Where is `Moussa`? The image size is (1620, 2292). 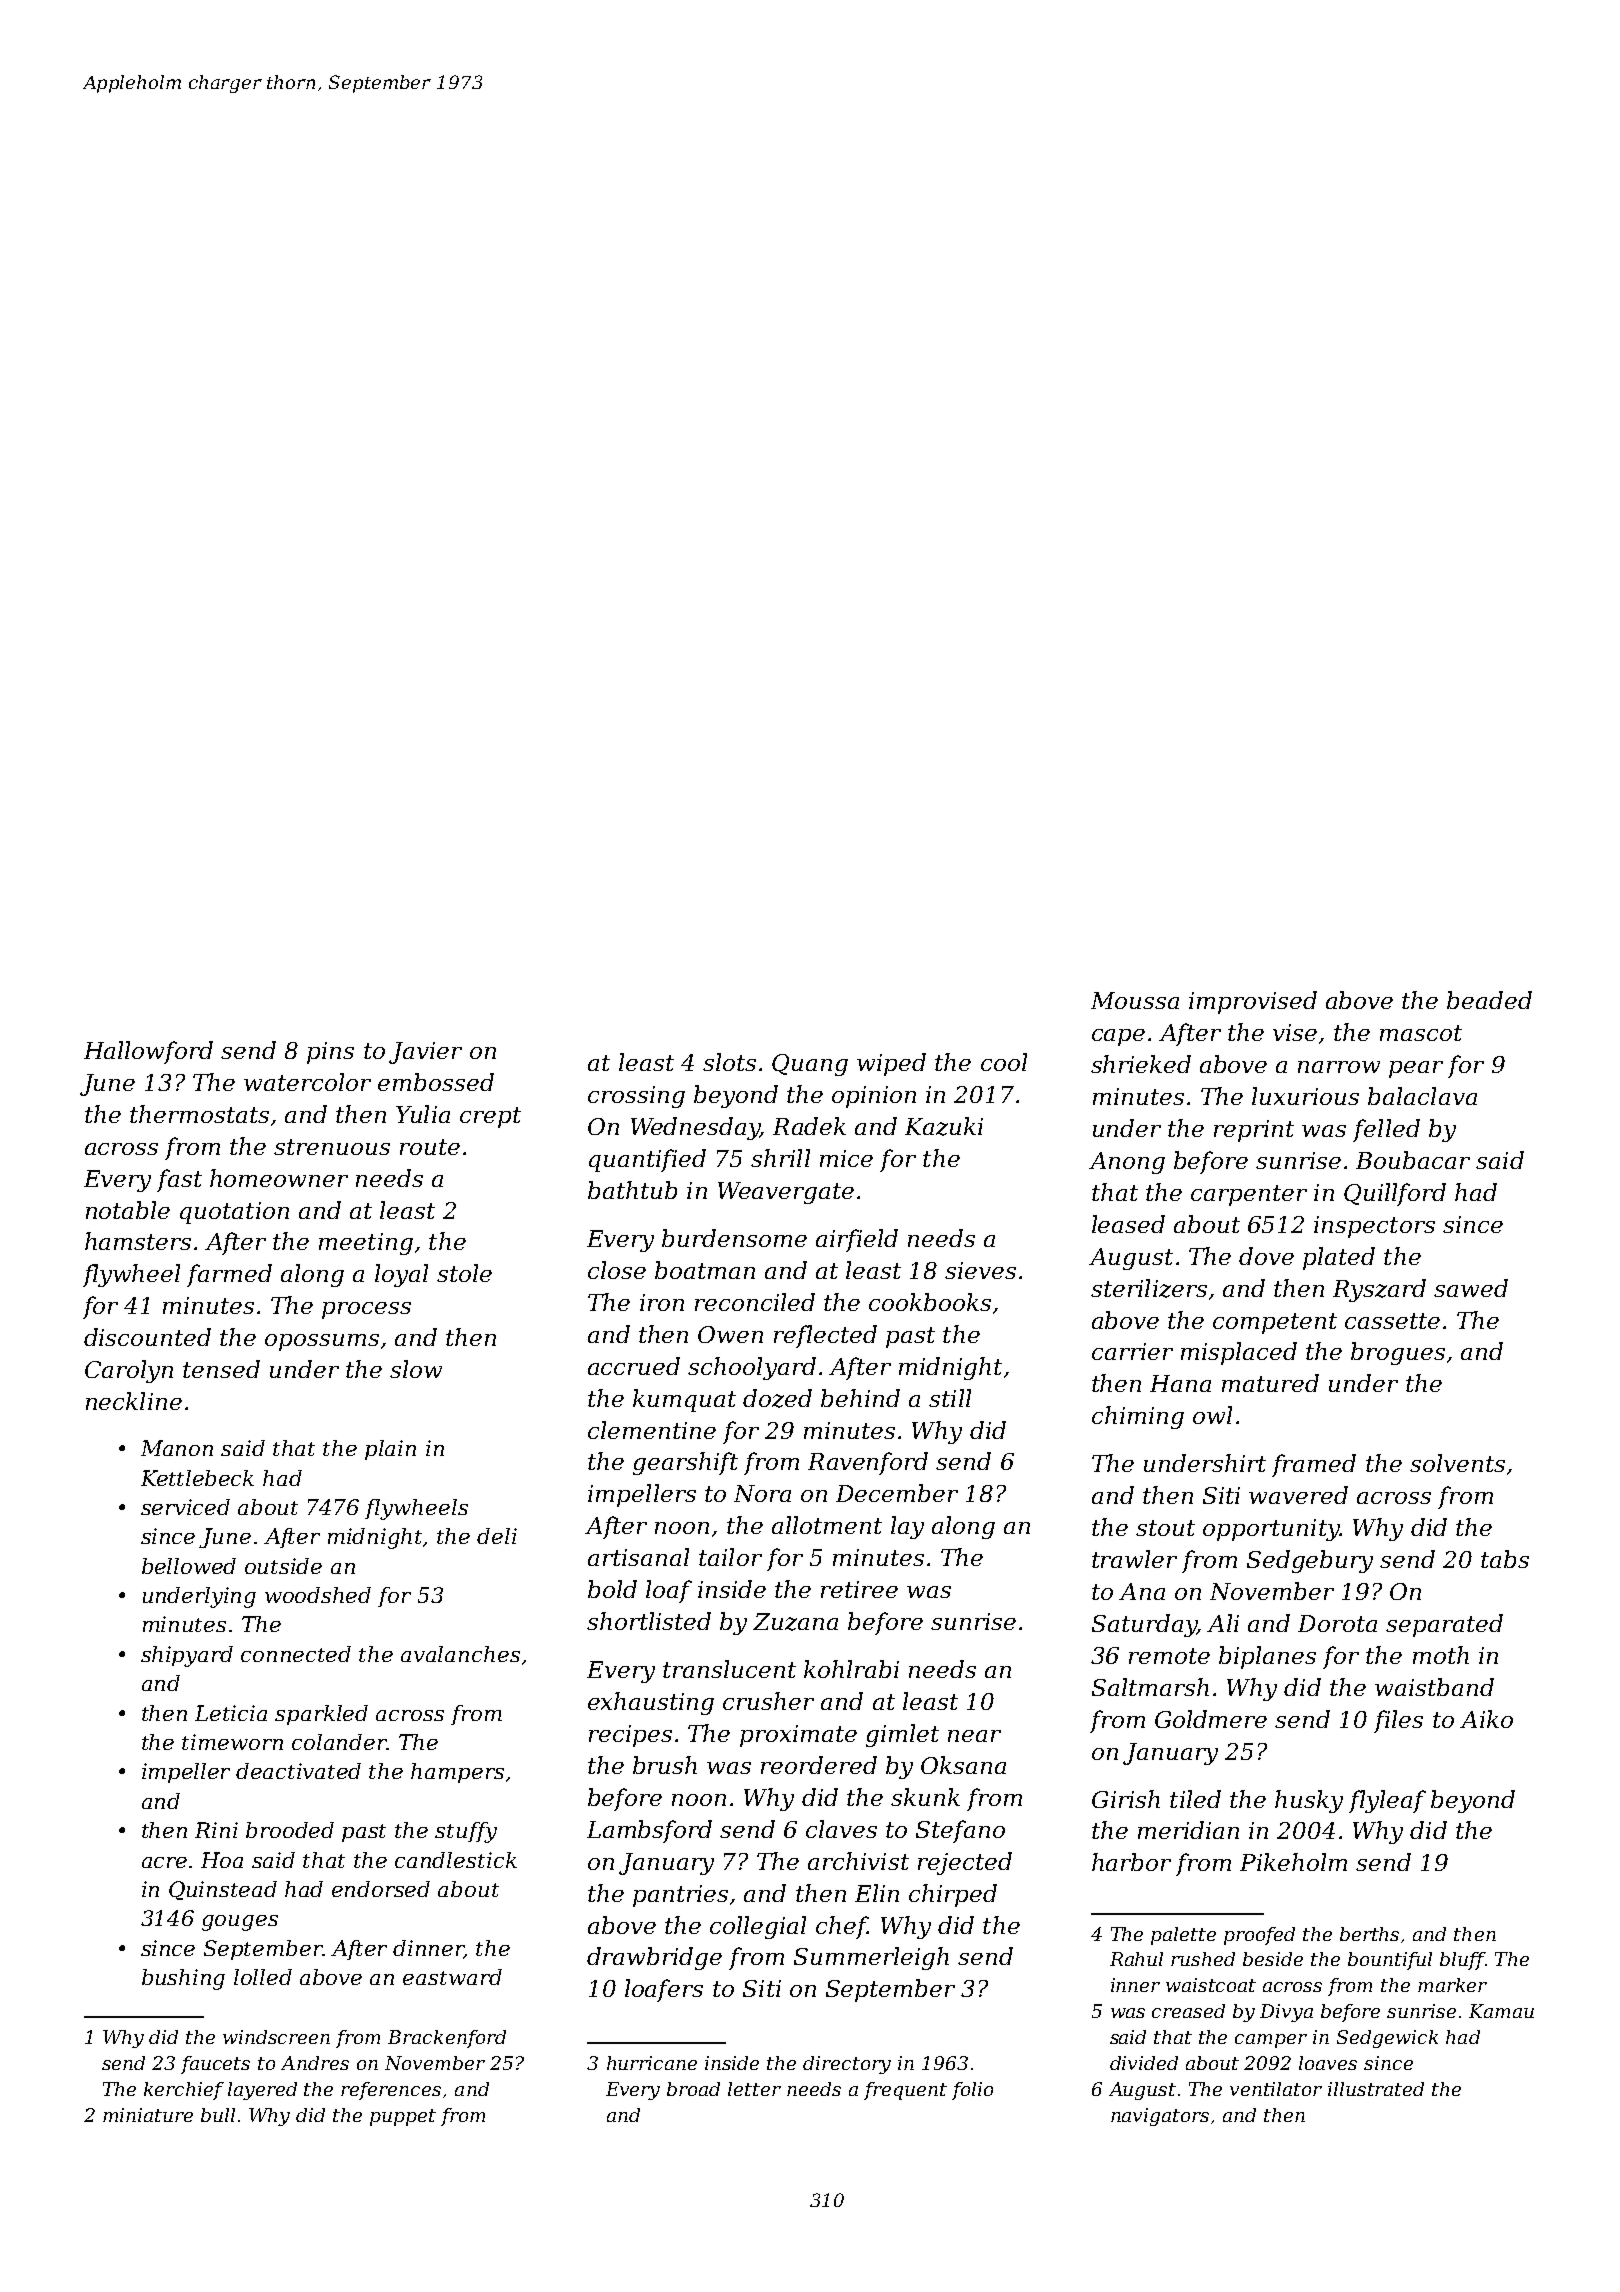
Moussa is located at coordinates (1135, 1000).
